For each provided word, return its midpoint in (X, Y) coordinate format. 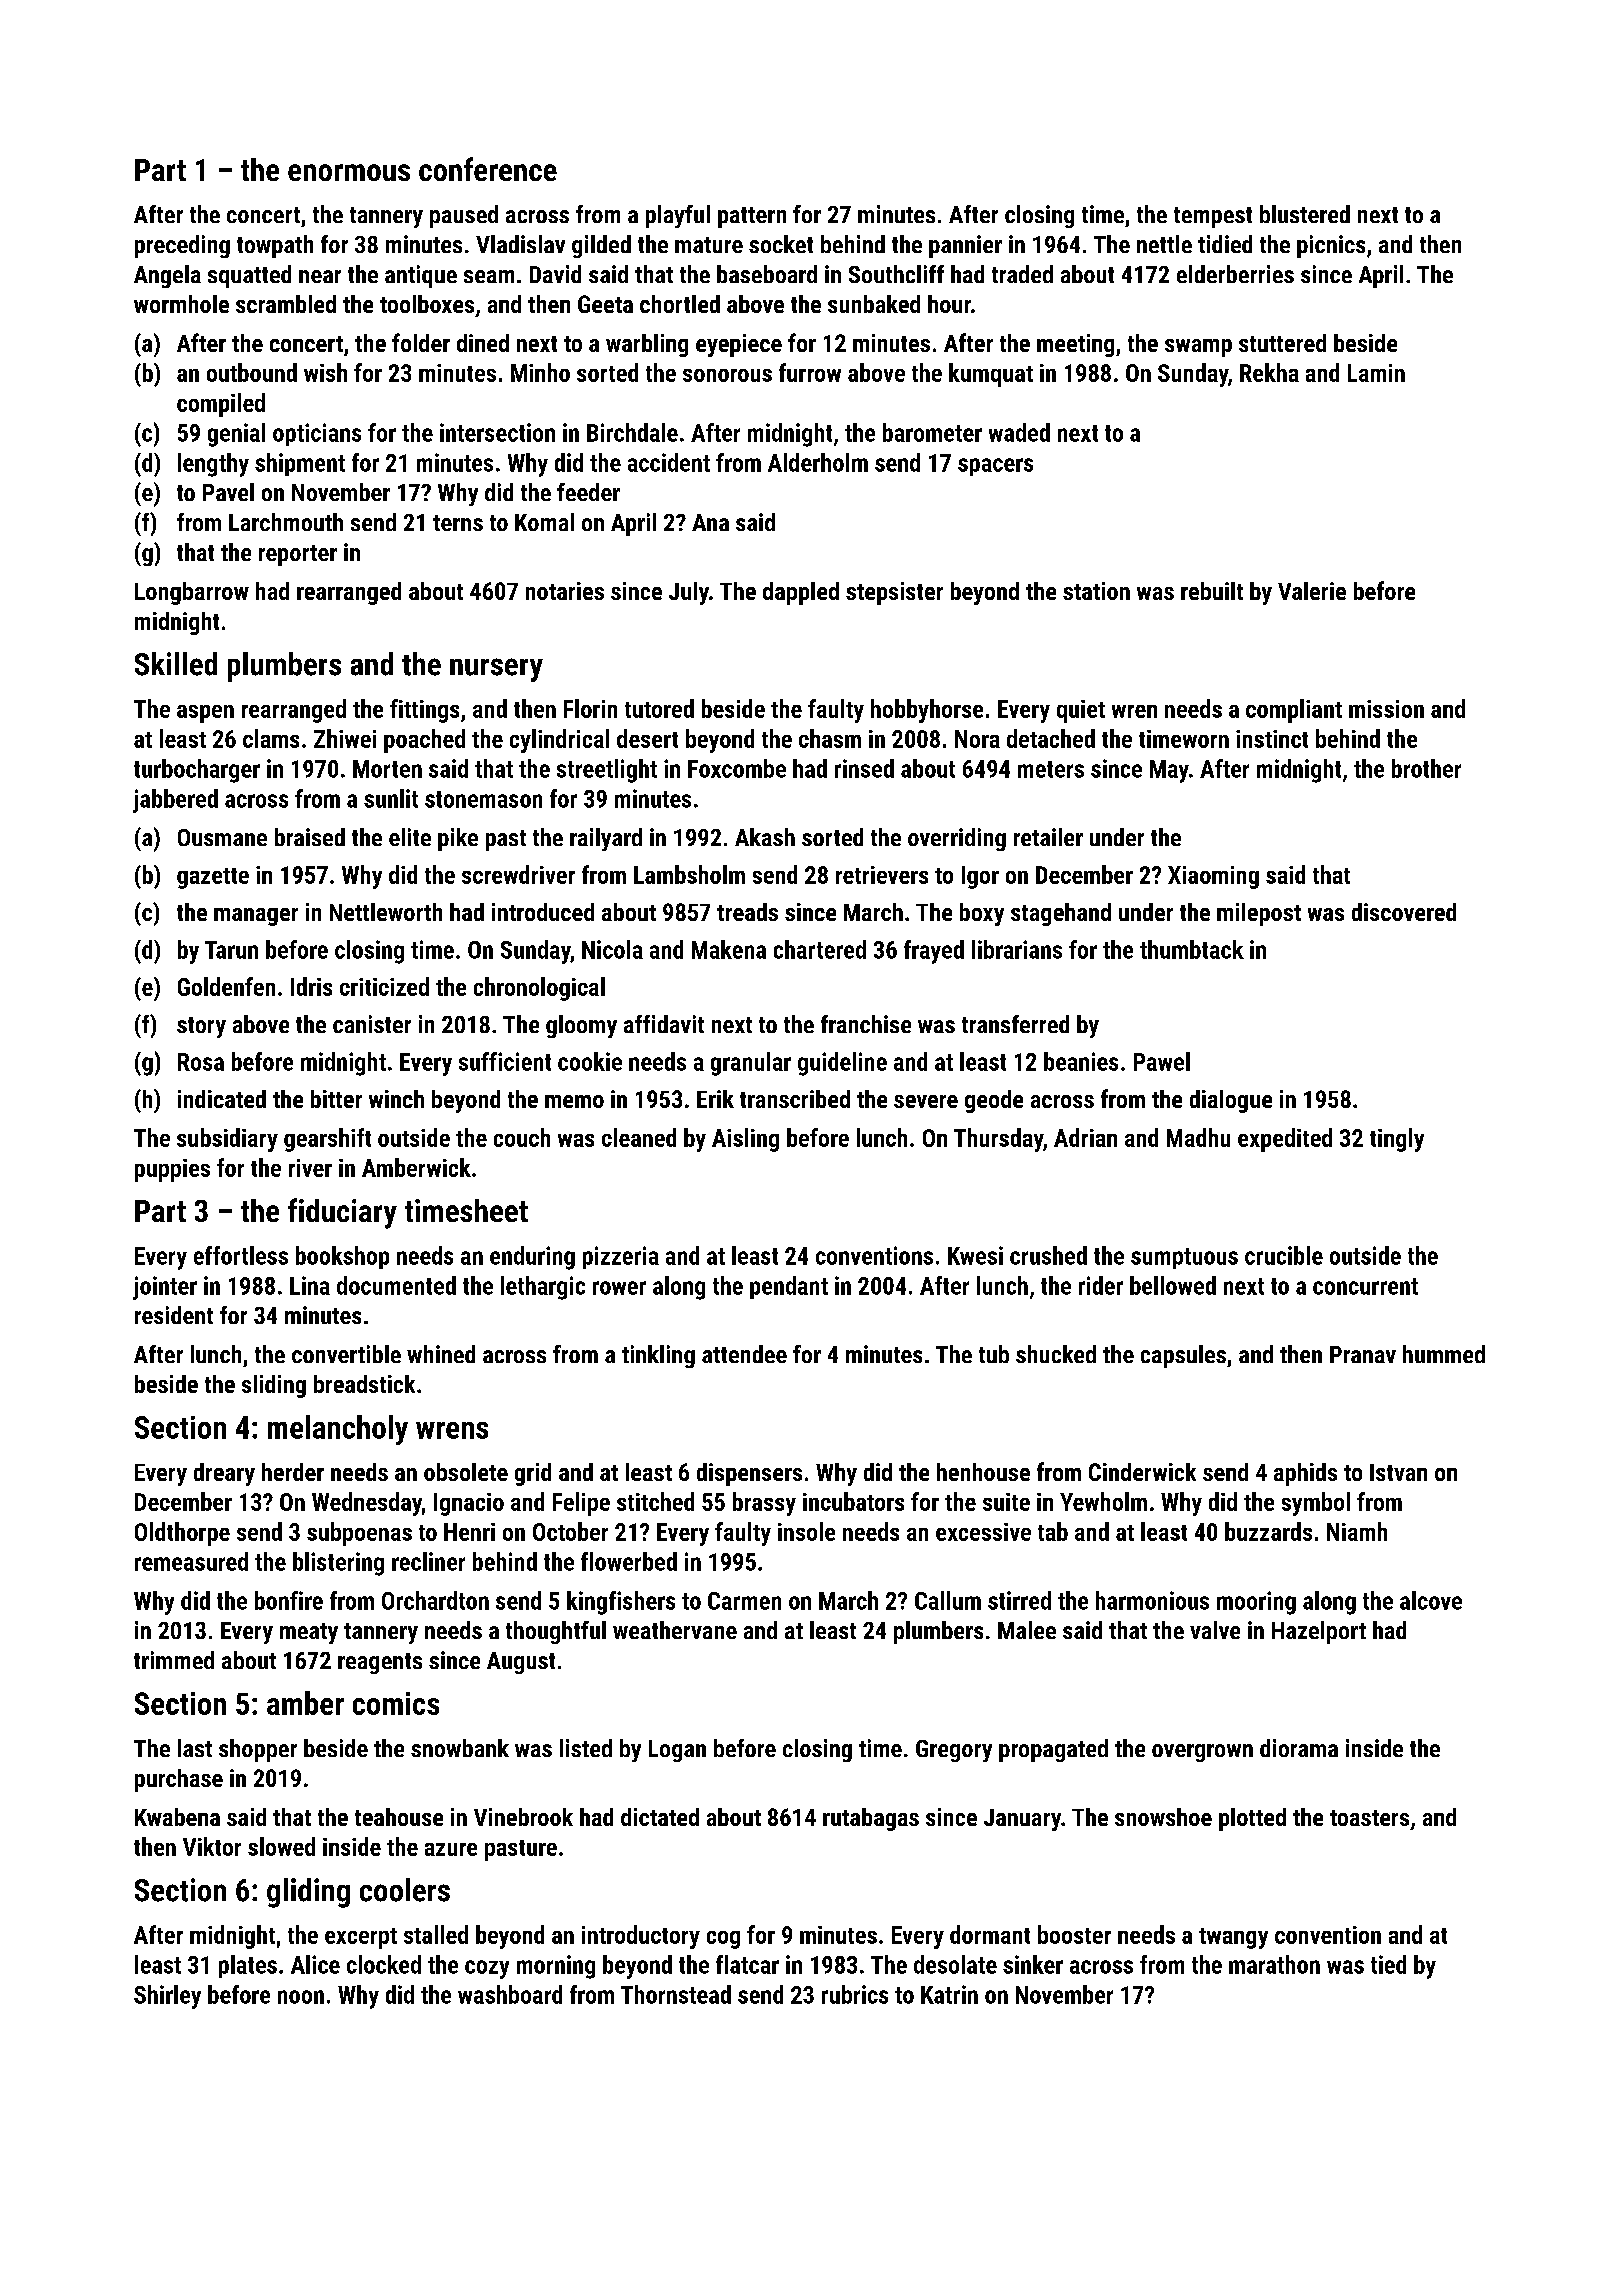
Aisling (745, 1140)
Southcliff (896, 274)
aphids (1305, 1474)
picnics (1331, 246)
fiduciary (342, 1213)
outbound (252, 372)
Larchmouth (286, 522)
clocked (384, 1964)
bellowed (1173, 1285)
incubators (853, 1501)
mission (1386, 709)
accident (669, 462)
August (521, 1663)
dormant (990, 1934)
